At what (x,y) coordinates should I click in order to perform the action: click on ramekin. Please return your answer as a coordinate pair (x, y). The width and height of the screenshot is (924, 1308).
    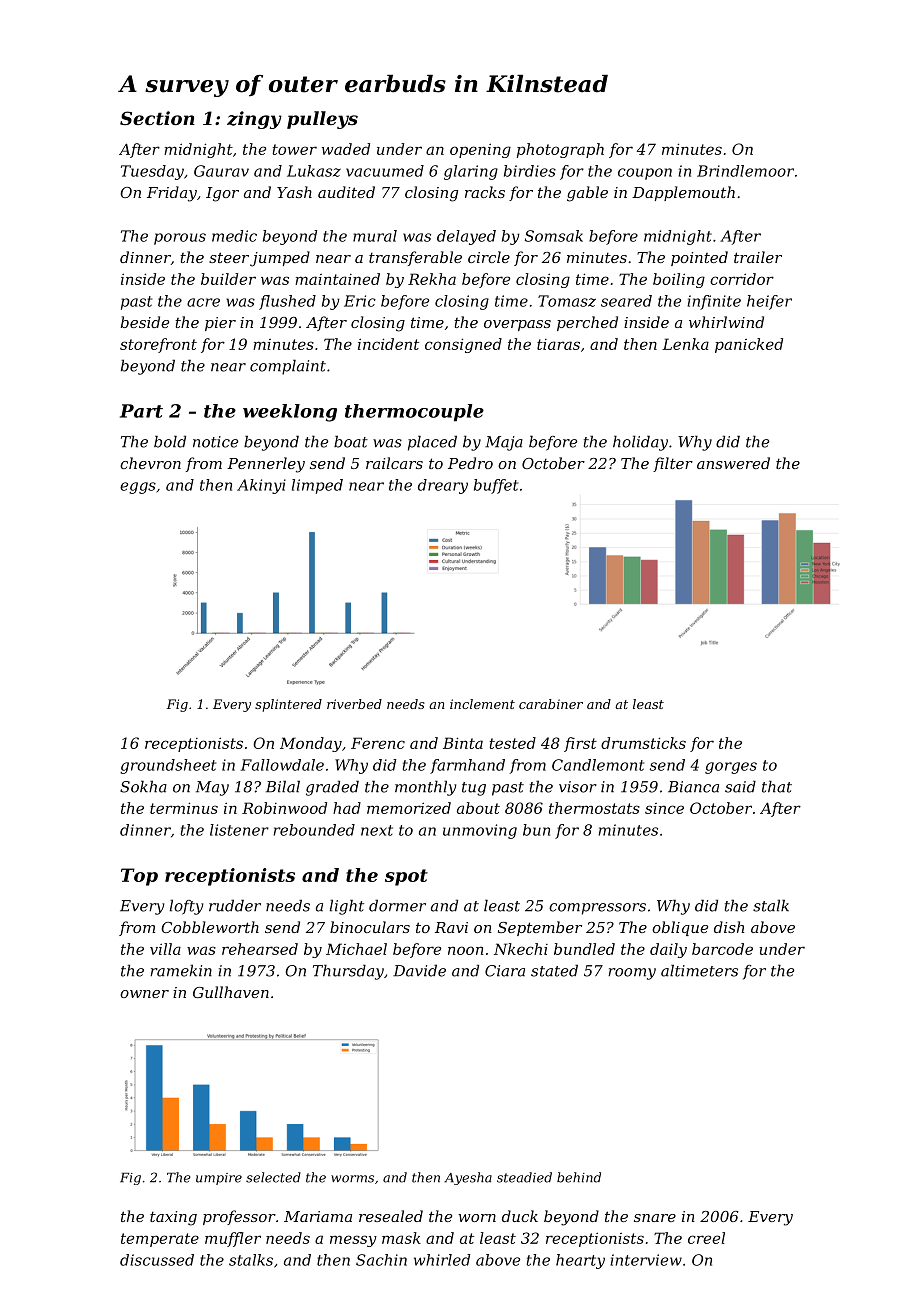
    Looking at the image, I should click on (181, 970).
